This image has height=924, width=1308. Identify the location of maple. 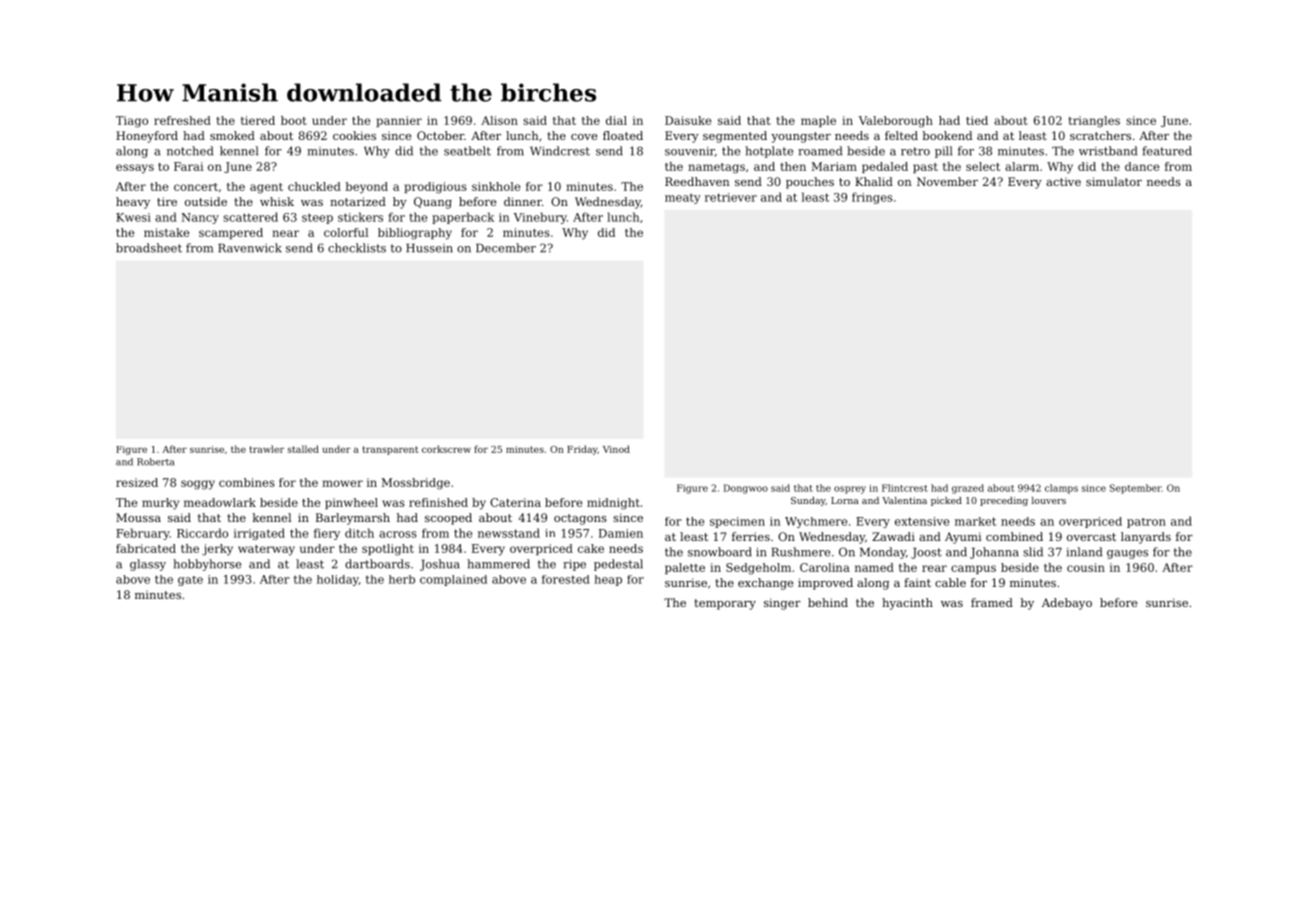
(818, 121).
